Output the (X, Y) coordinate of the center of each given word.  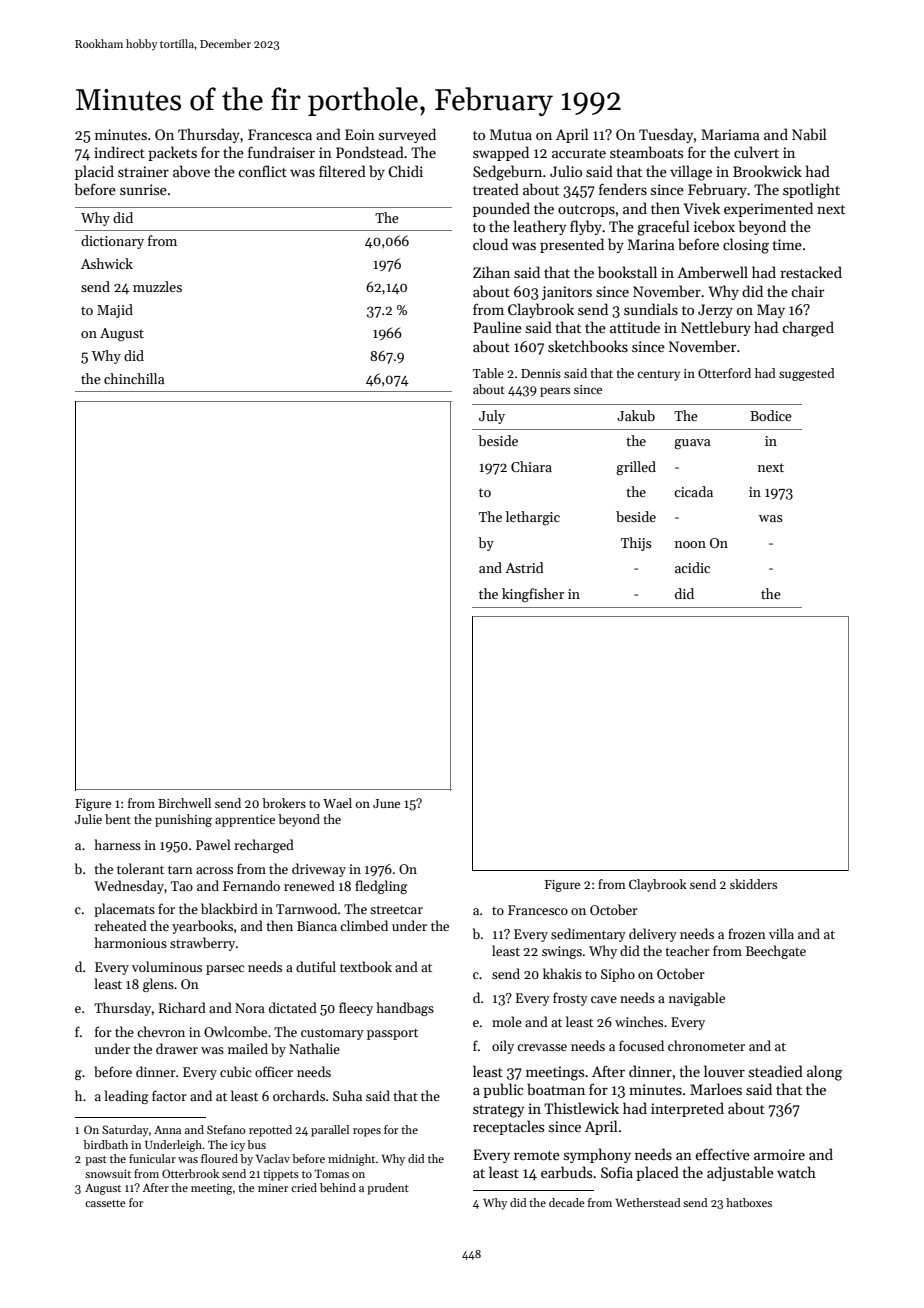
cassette (105, 1203)
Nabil (809, 134)
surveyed (407, 135)
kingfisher (533, 595)
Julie (88, 819)
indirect (119, 152)
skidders (753, 884)
